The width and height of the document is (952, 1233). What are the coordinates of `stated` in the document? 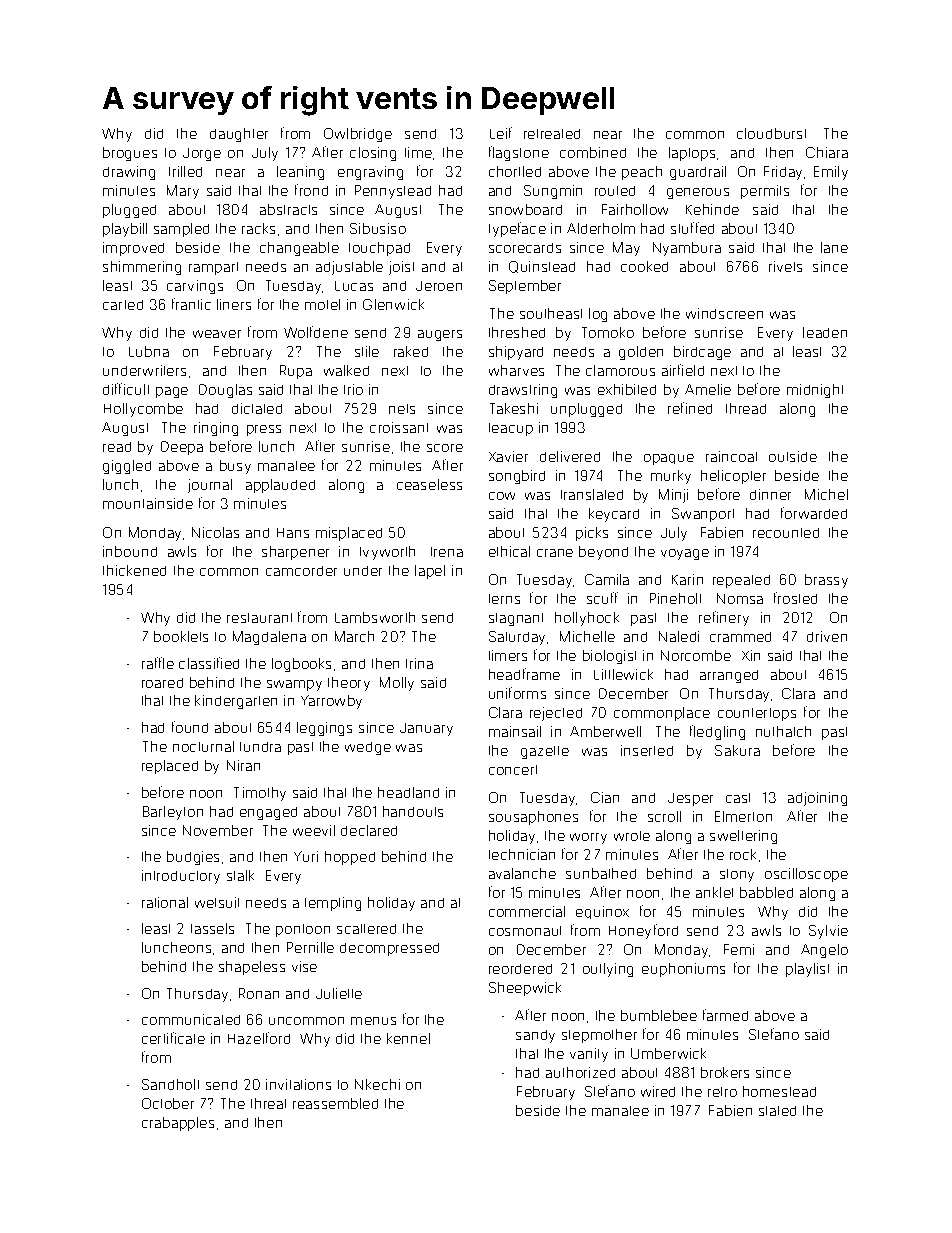 It's located at (777, 1111).
